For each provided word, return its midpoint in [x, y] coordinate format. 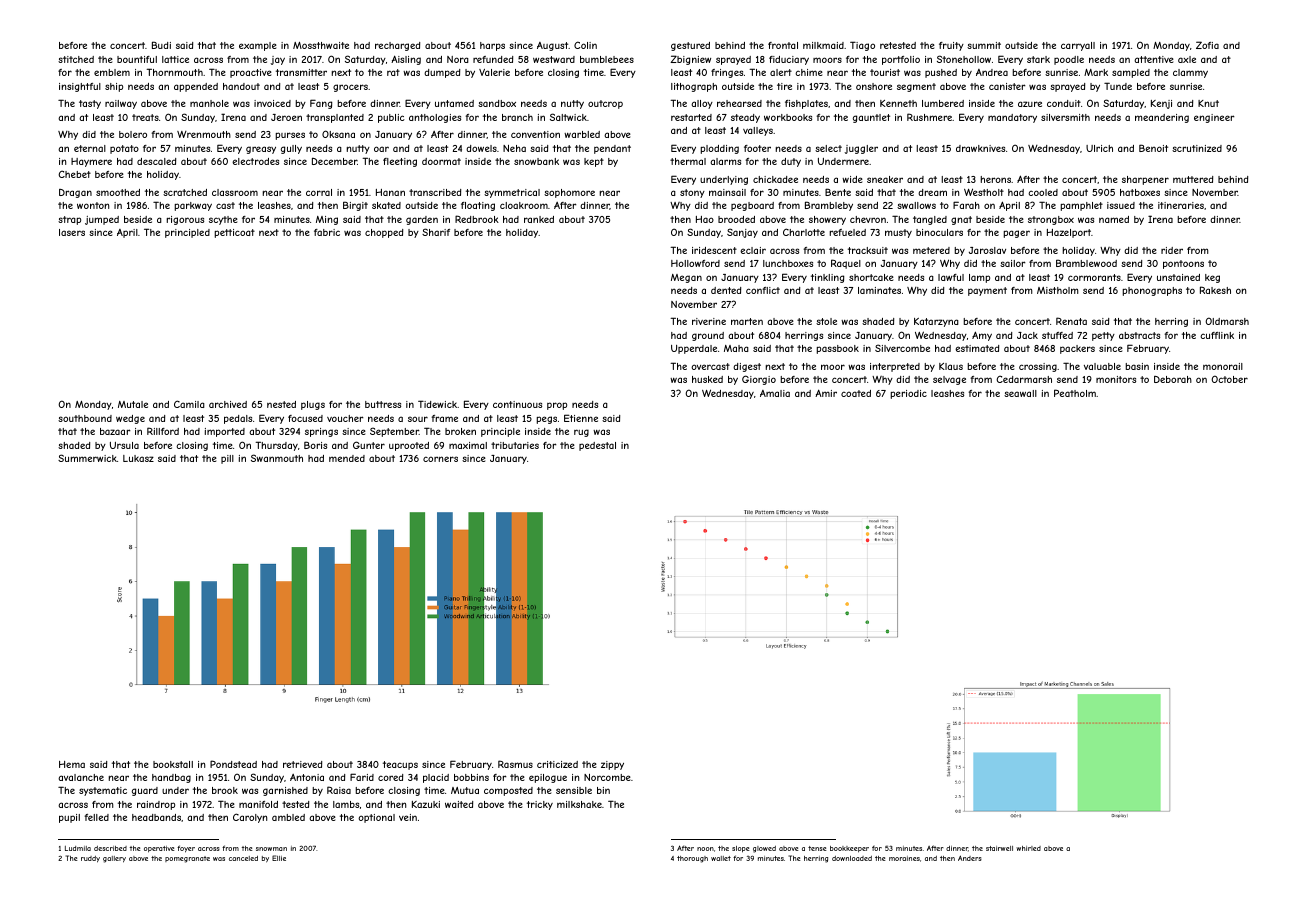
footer [757, 148]
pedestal [597, 446]
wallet [721, 858]
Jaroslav [987, 250]
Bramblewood [1086, 263]
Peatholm [1075, 393]
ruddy [90, 859]
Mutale [133, 404]
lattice [175, 59]
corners [440, 459]
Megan [686, 278]
